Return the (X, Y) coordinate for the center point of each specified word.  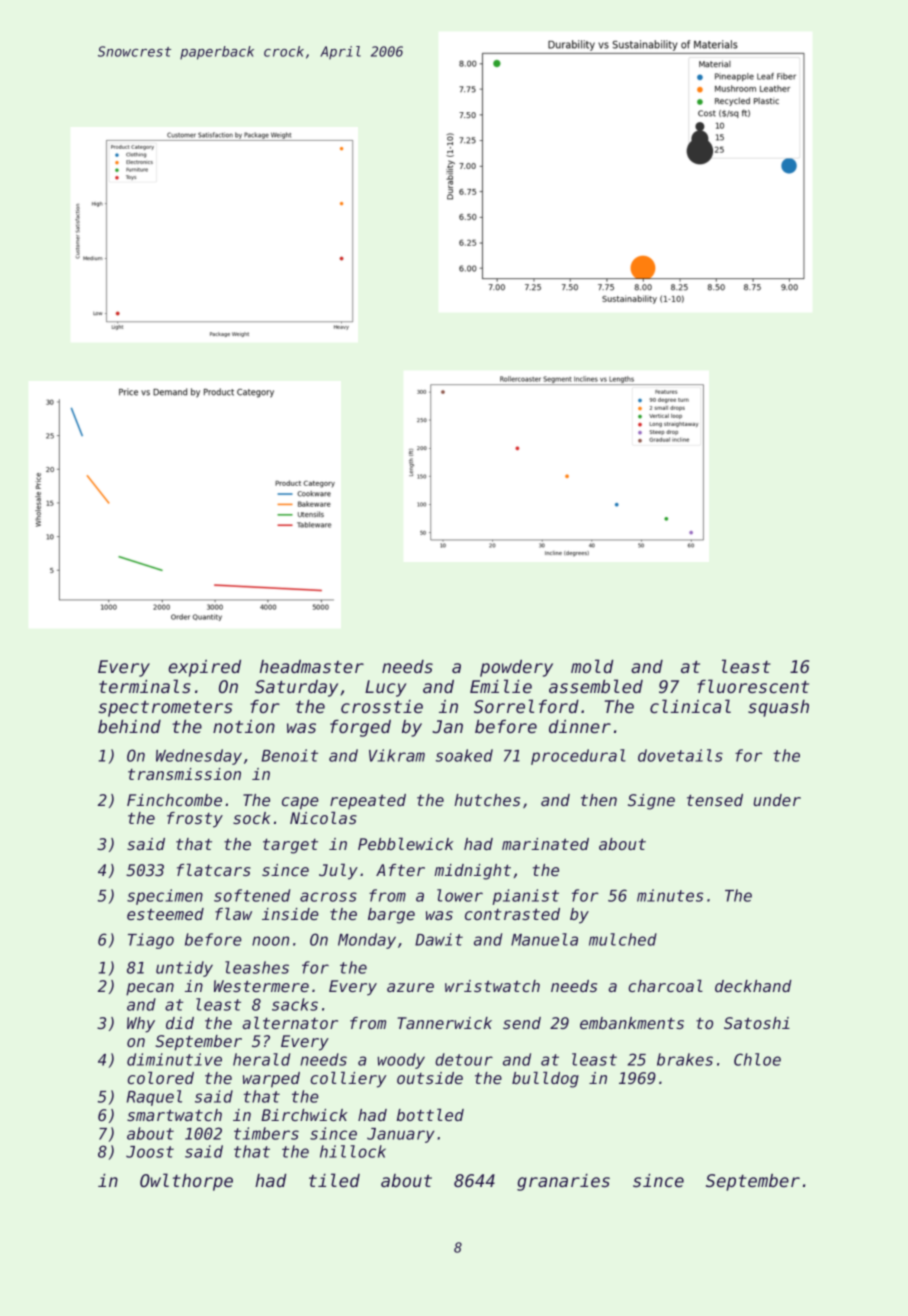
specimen (165, 897)
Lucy (386, 688)
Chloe (757, 1059)
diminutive (174, 1059)
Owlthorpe (186, 1182)
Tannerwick (444, 1023)
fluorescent (753, 686)
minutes (670, 895)
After (400, 870)
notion (244, 726)
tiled (334, 1180)
